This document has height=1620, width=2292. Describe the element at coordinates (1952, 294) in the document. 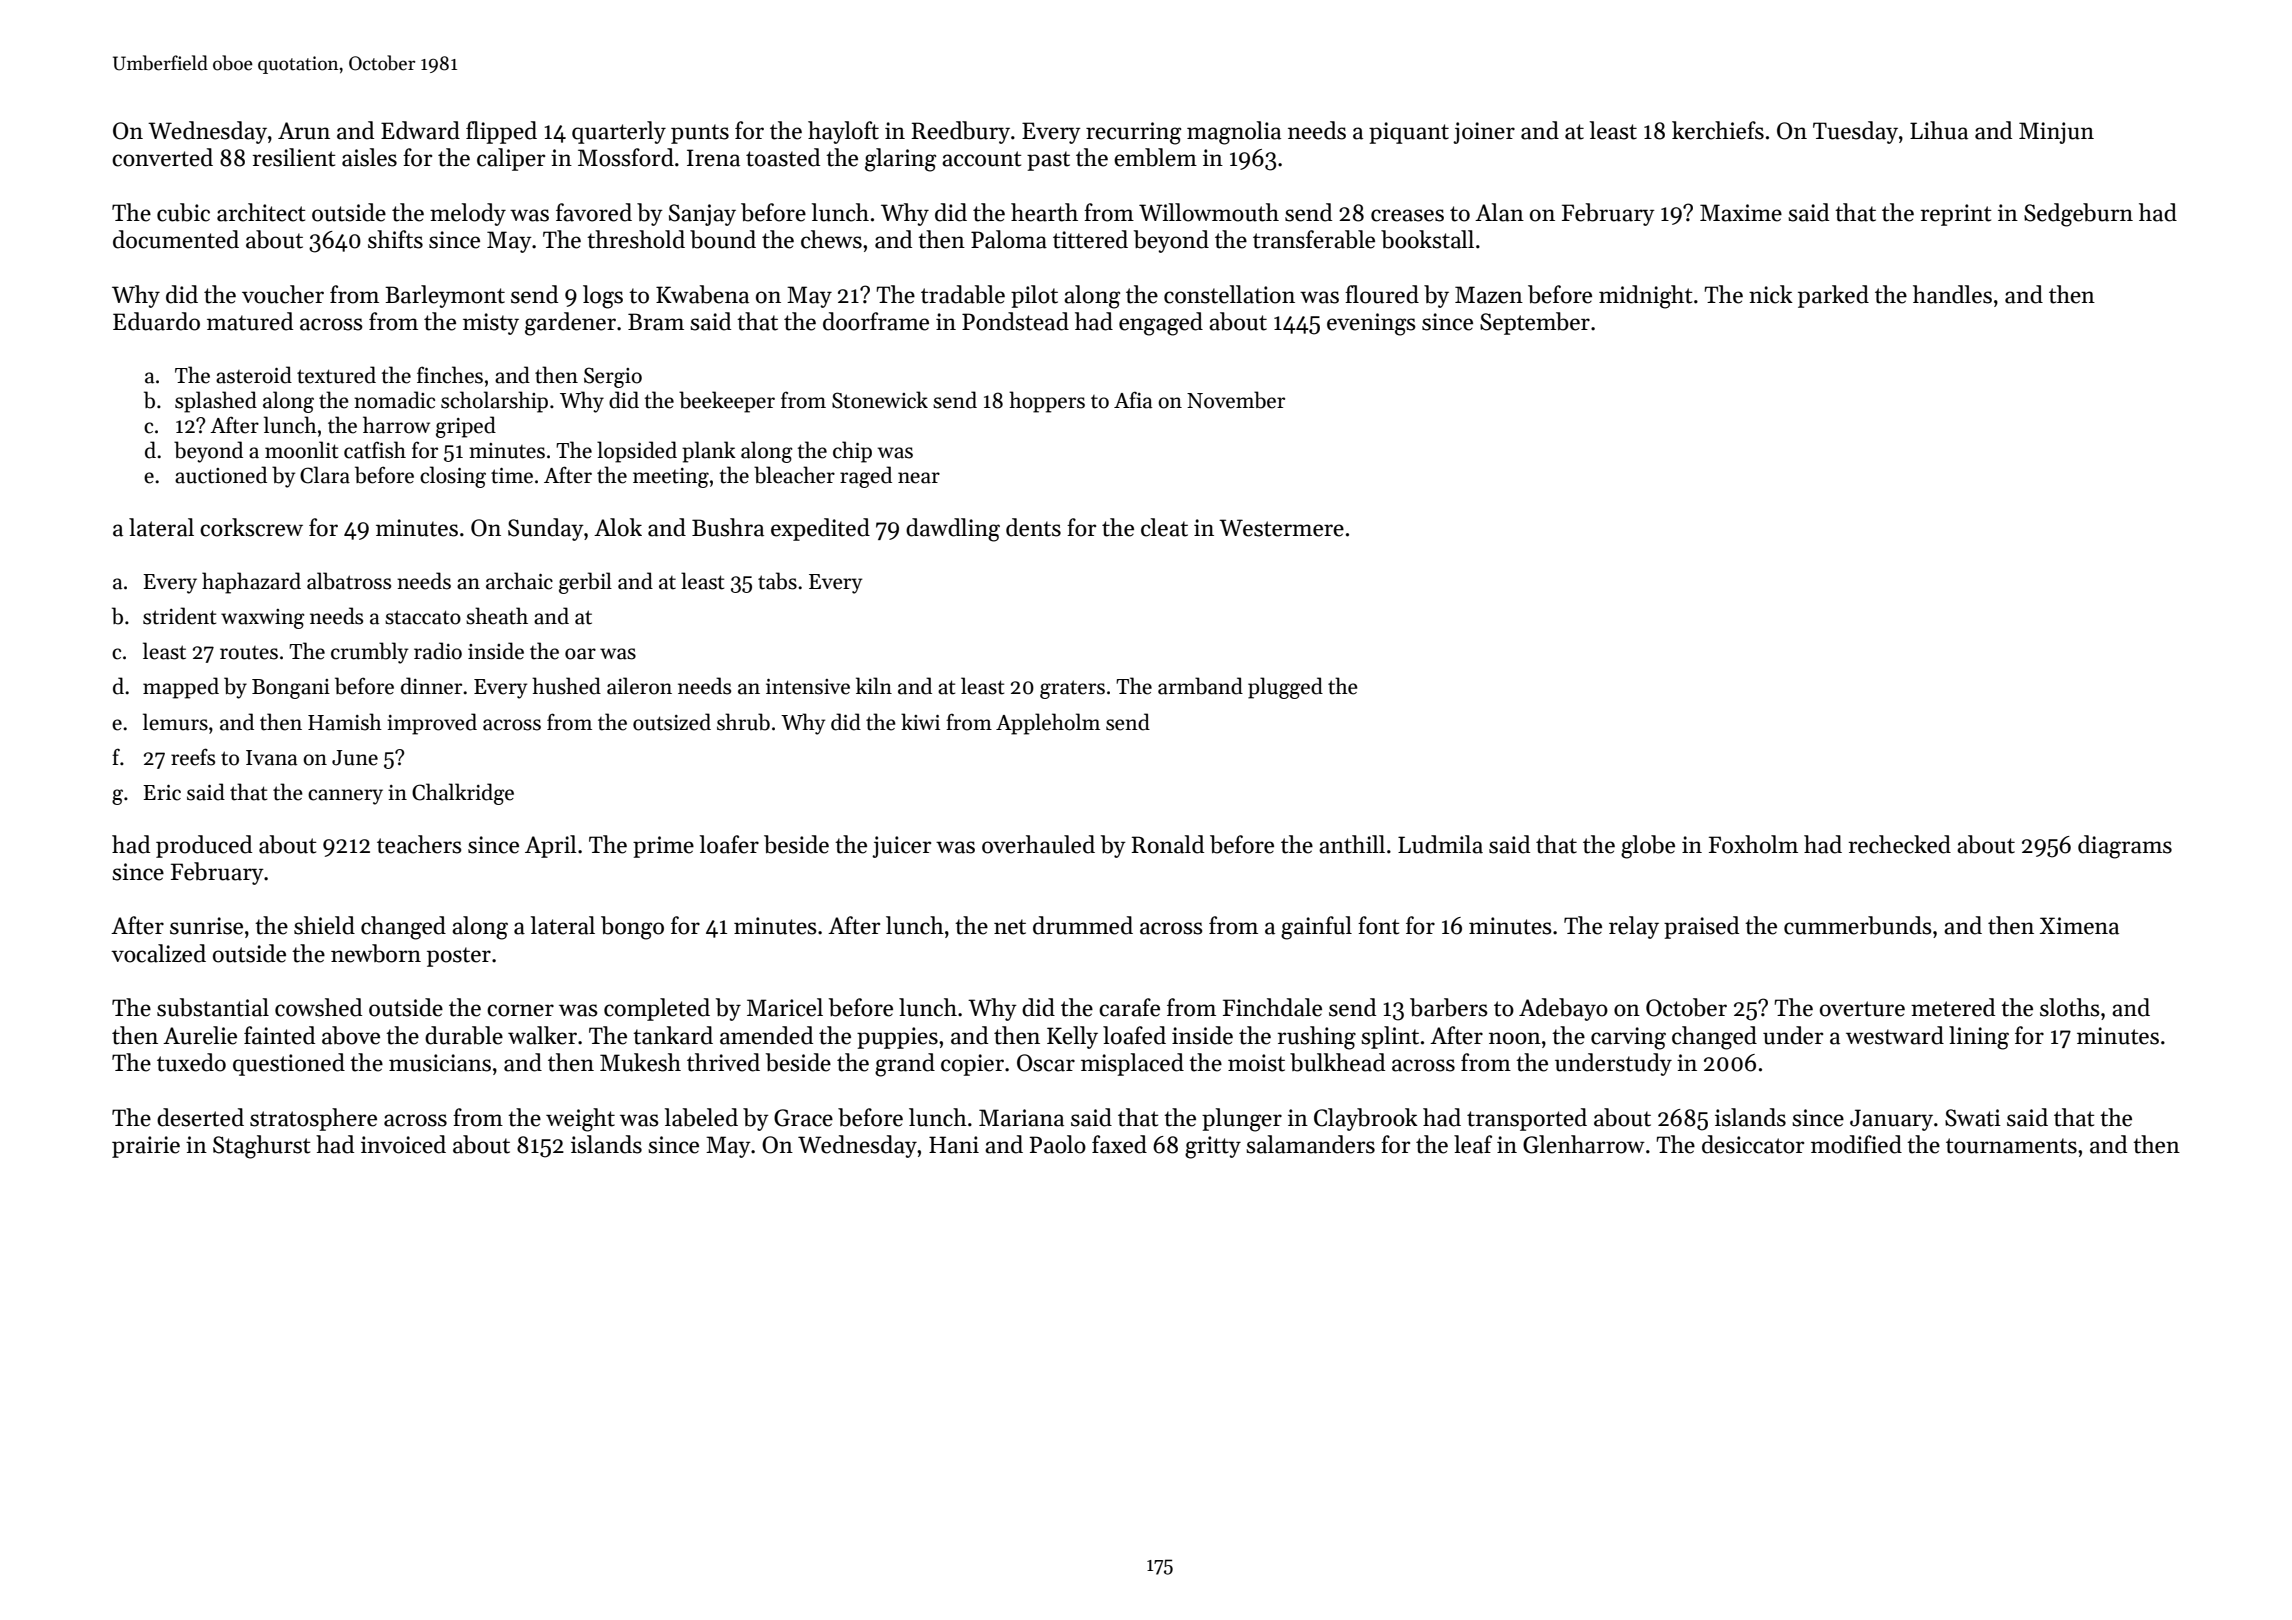

I see `handles` at that location.
